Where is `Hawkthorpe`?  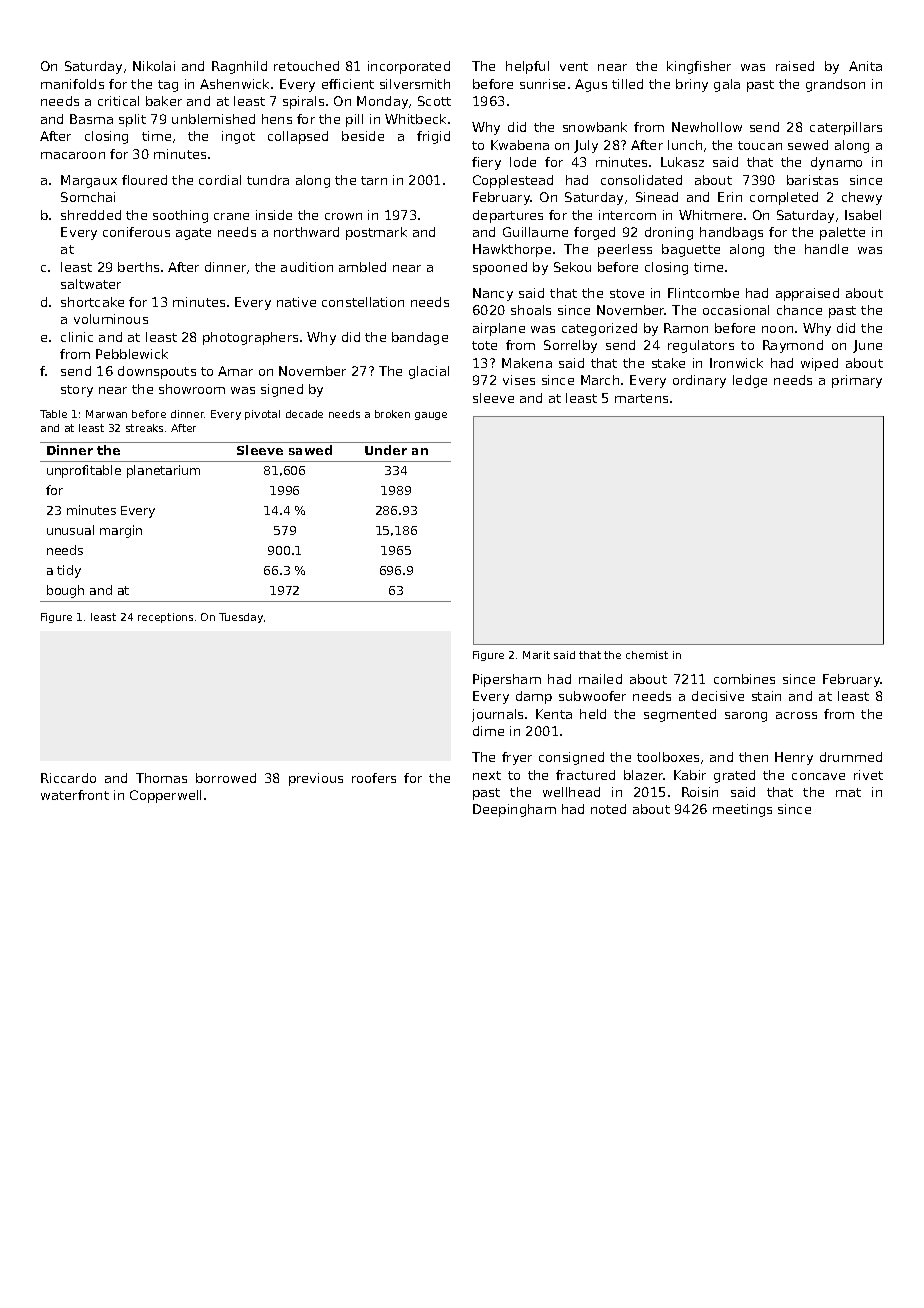
Hawkthorpe is located at coordinates (512, 250).
